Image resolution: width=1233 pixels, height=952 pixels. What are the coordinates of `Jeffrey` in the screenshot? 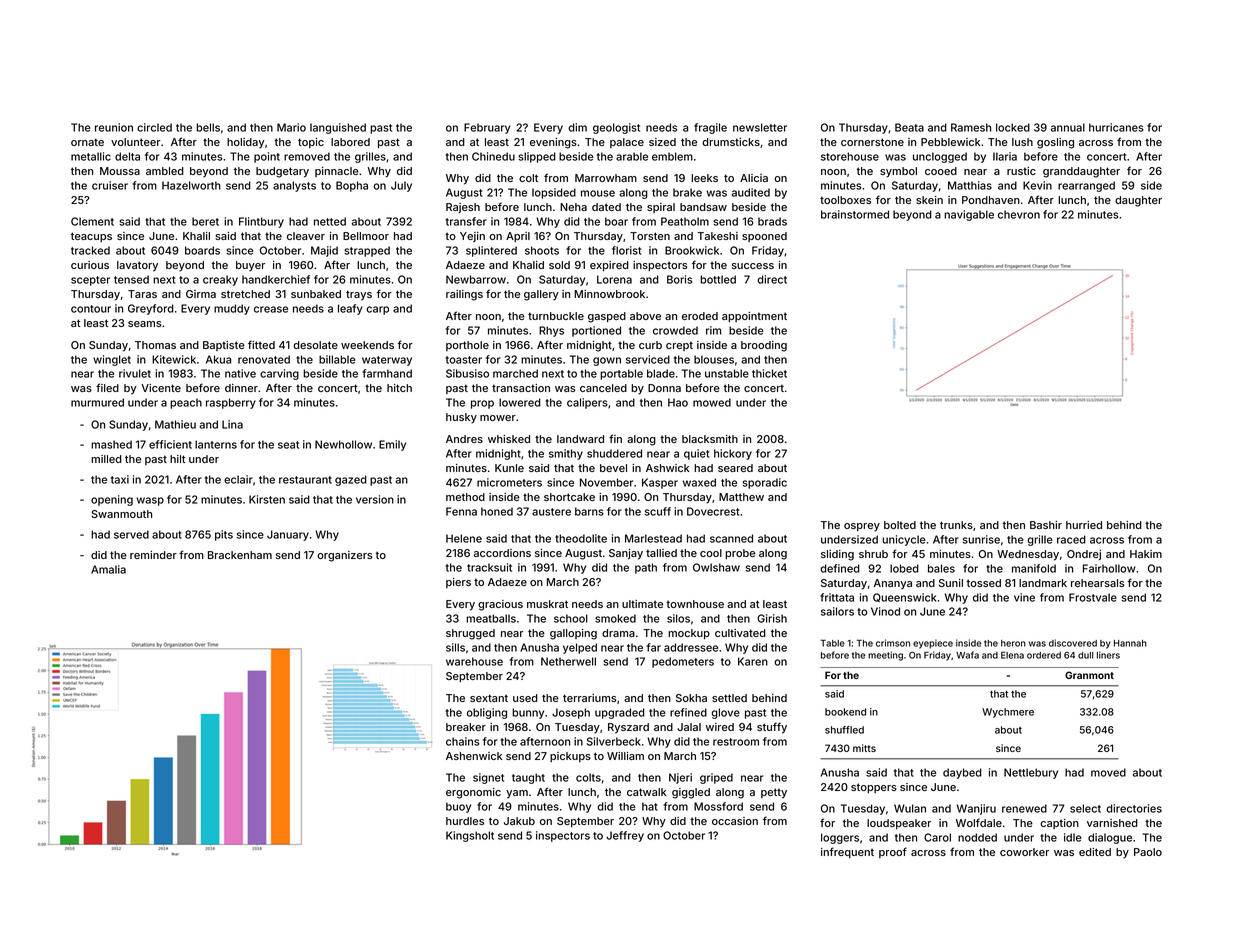 It's located at (625, 836).
